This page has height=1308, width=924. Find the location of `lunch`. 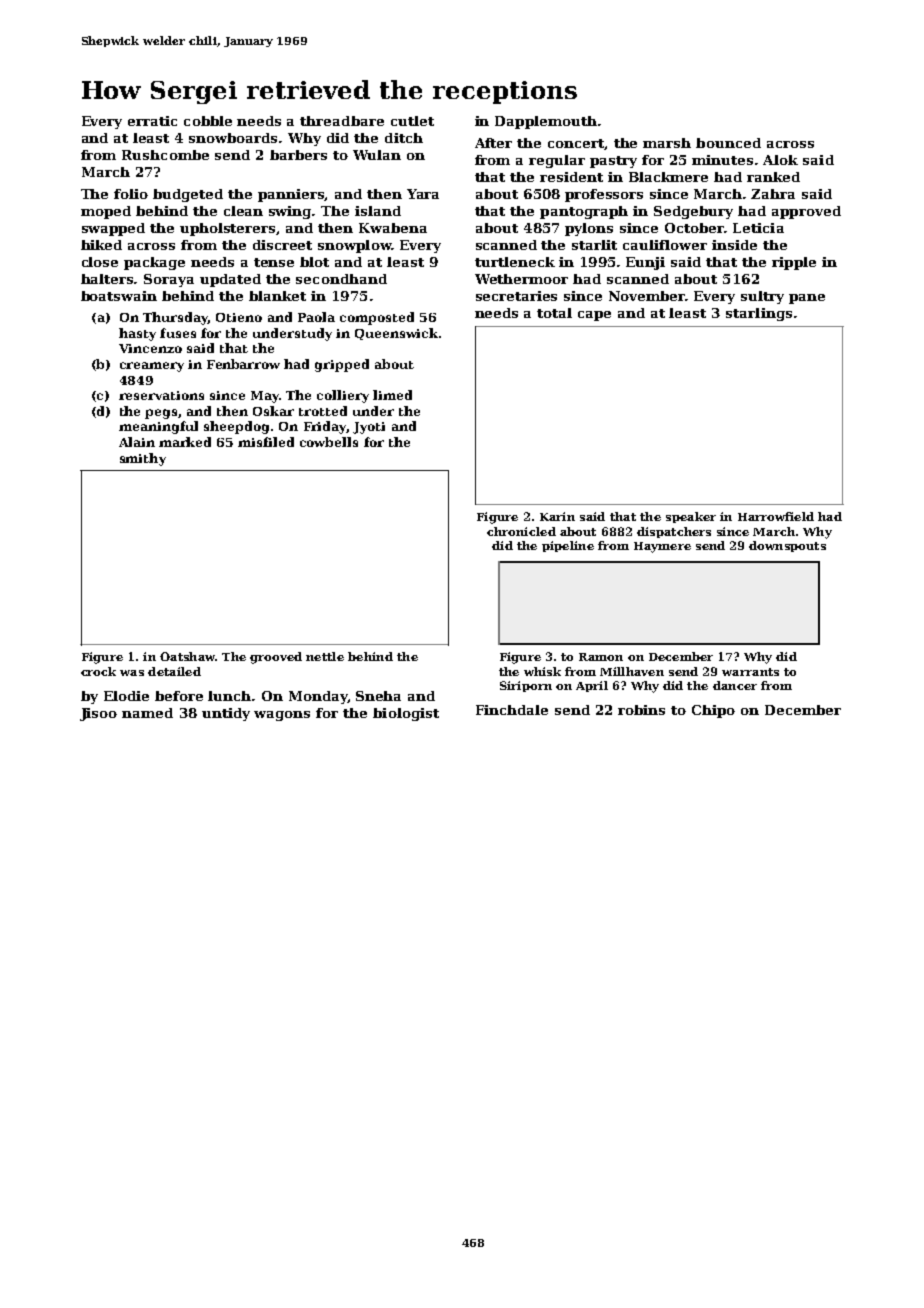

lunch is located at coordinates (229, 696).
